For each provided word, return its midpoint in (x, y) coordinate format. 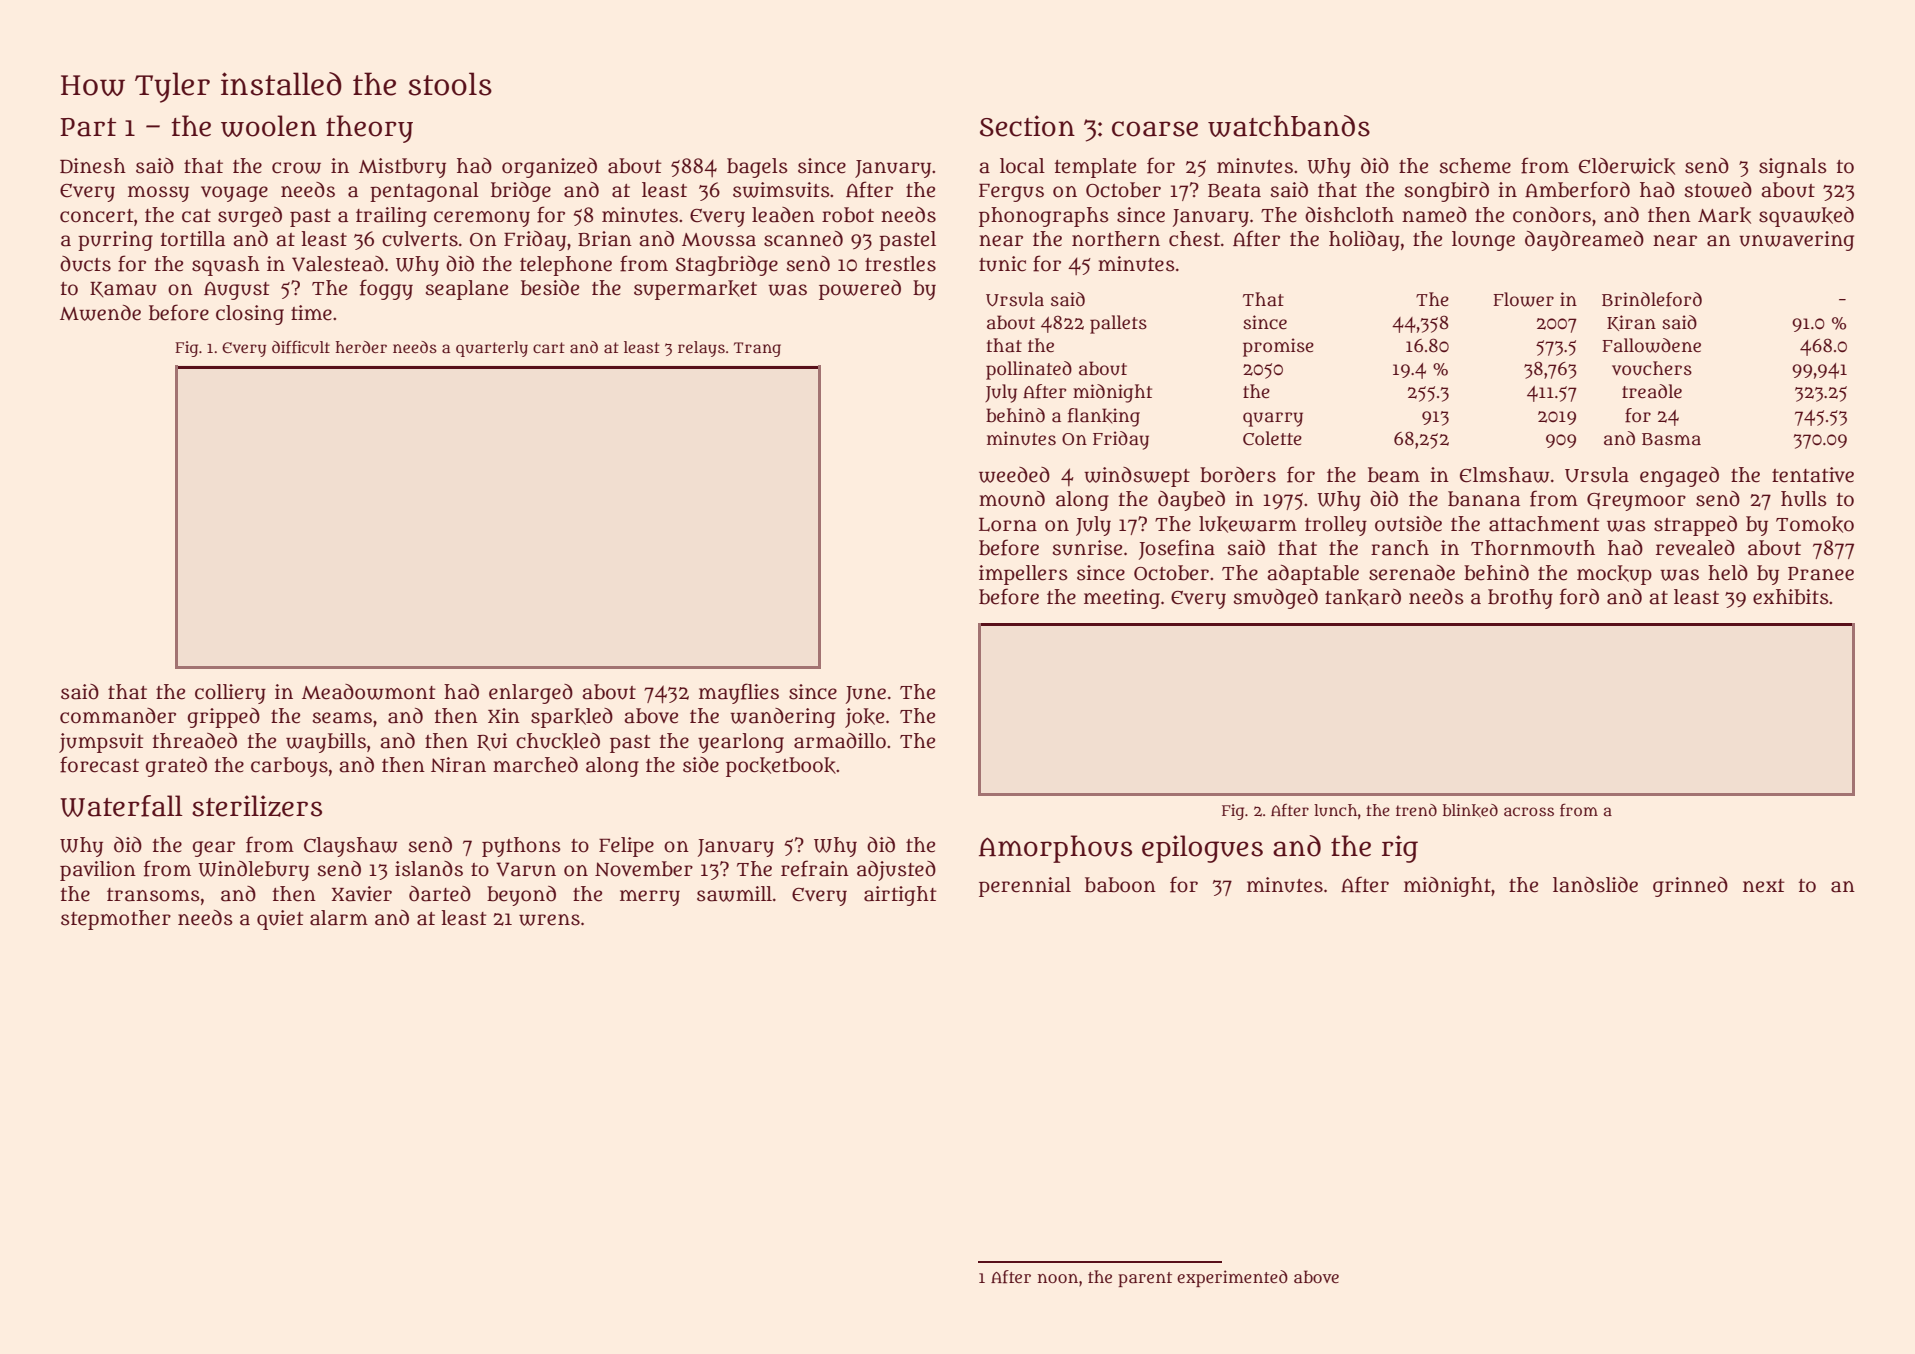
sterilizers (257, 806)
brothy (1520, 599)
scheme (1475, 166)
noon (1058, 1278)
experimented (1232, 1278)
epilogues (1202, 849)
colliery (230, 694)
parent (1145, 1279)
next (1764, 886)
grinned (1690, 887)
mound (1012, 499)
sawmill (734, 894)
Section (1027, 126)
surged (250, 217)
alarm (339, 918)
